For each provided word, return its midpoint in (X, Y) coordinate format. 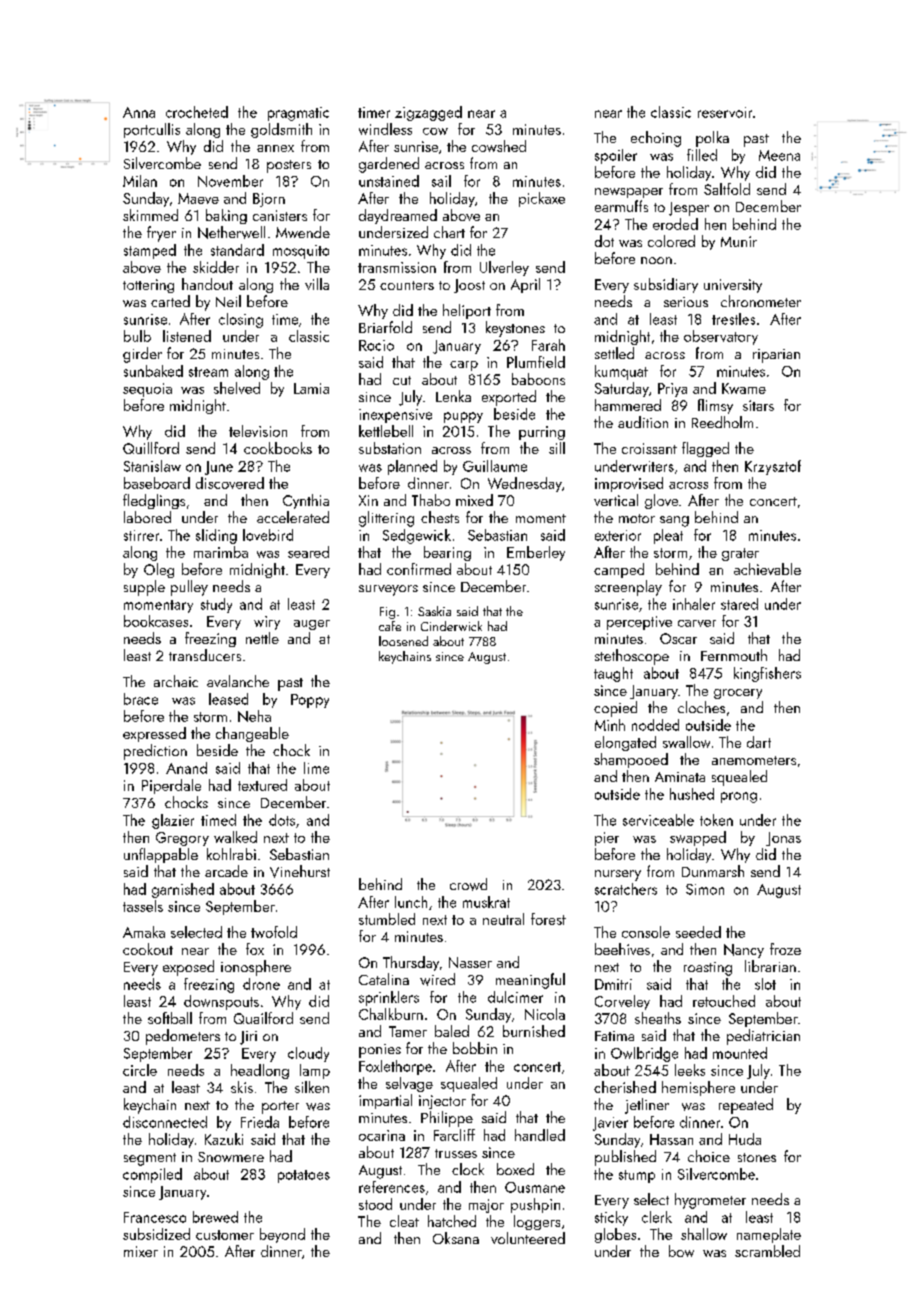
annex (275, 148)
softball (170, 1018)
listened (187, 336)
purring (542, 433)
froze (785, 949)
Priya (672, 390)
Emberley (536, 553)
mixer (141, 1251)
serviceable (658, 820)
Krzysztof (773, 467)
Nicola (545, 1014)
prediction (155, 752)
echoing (656, 139)
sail (441, 181)
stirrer (141, 535)
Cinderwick (451, 626)
